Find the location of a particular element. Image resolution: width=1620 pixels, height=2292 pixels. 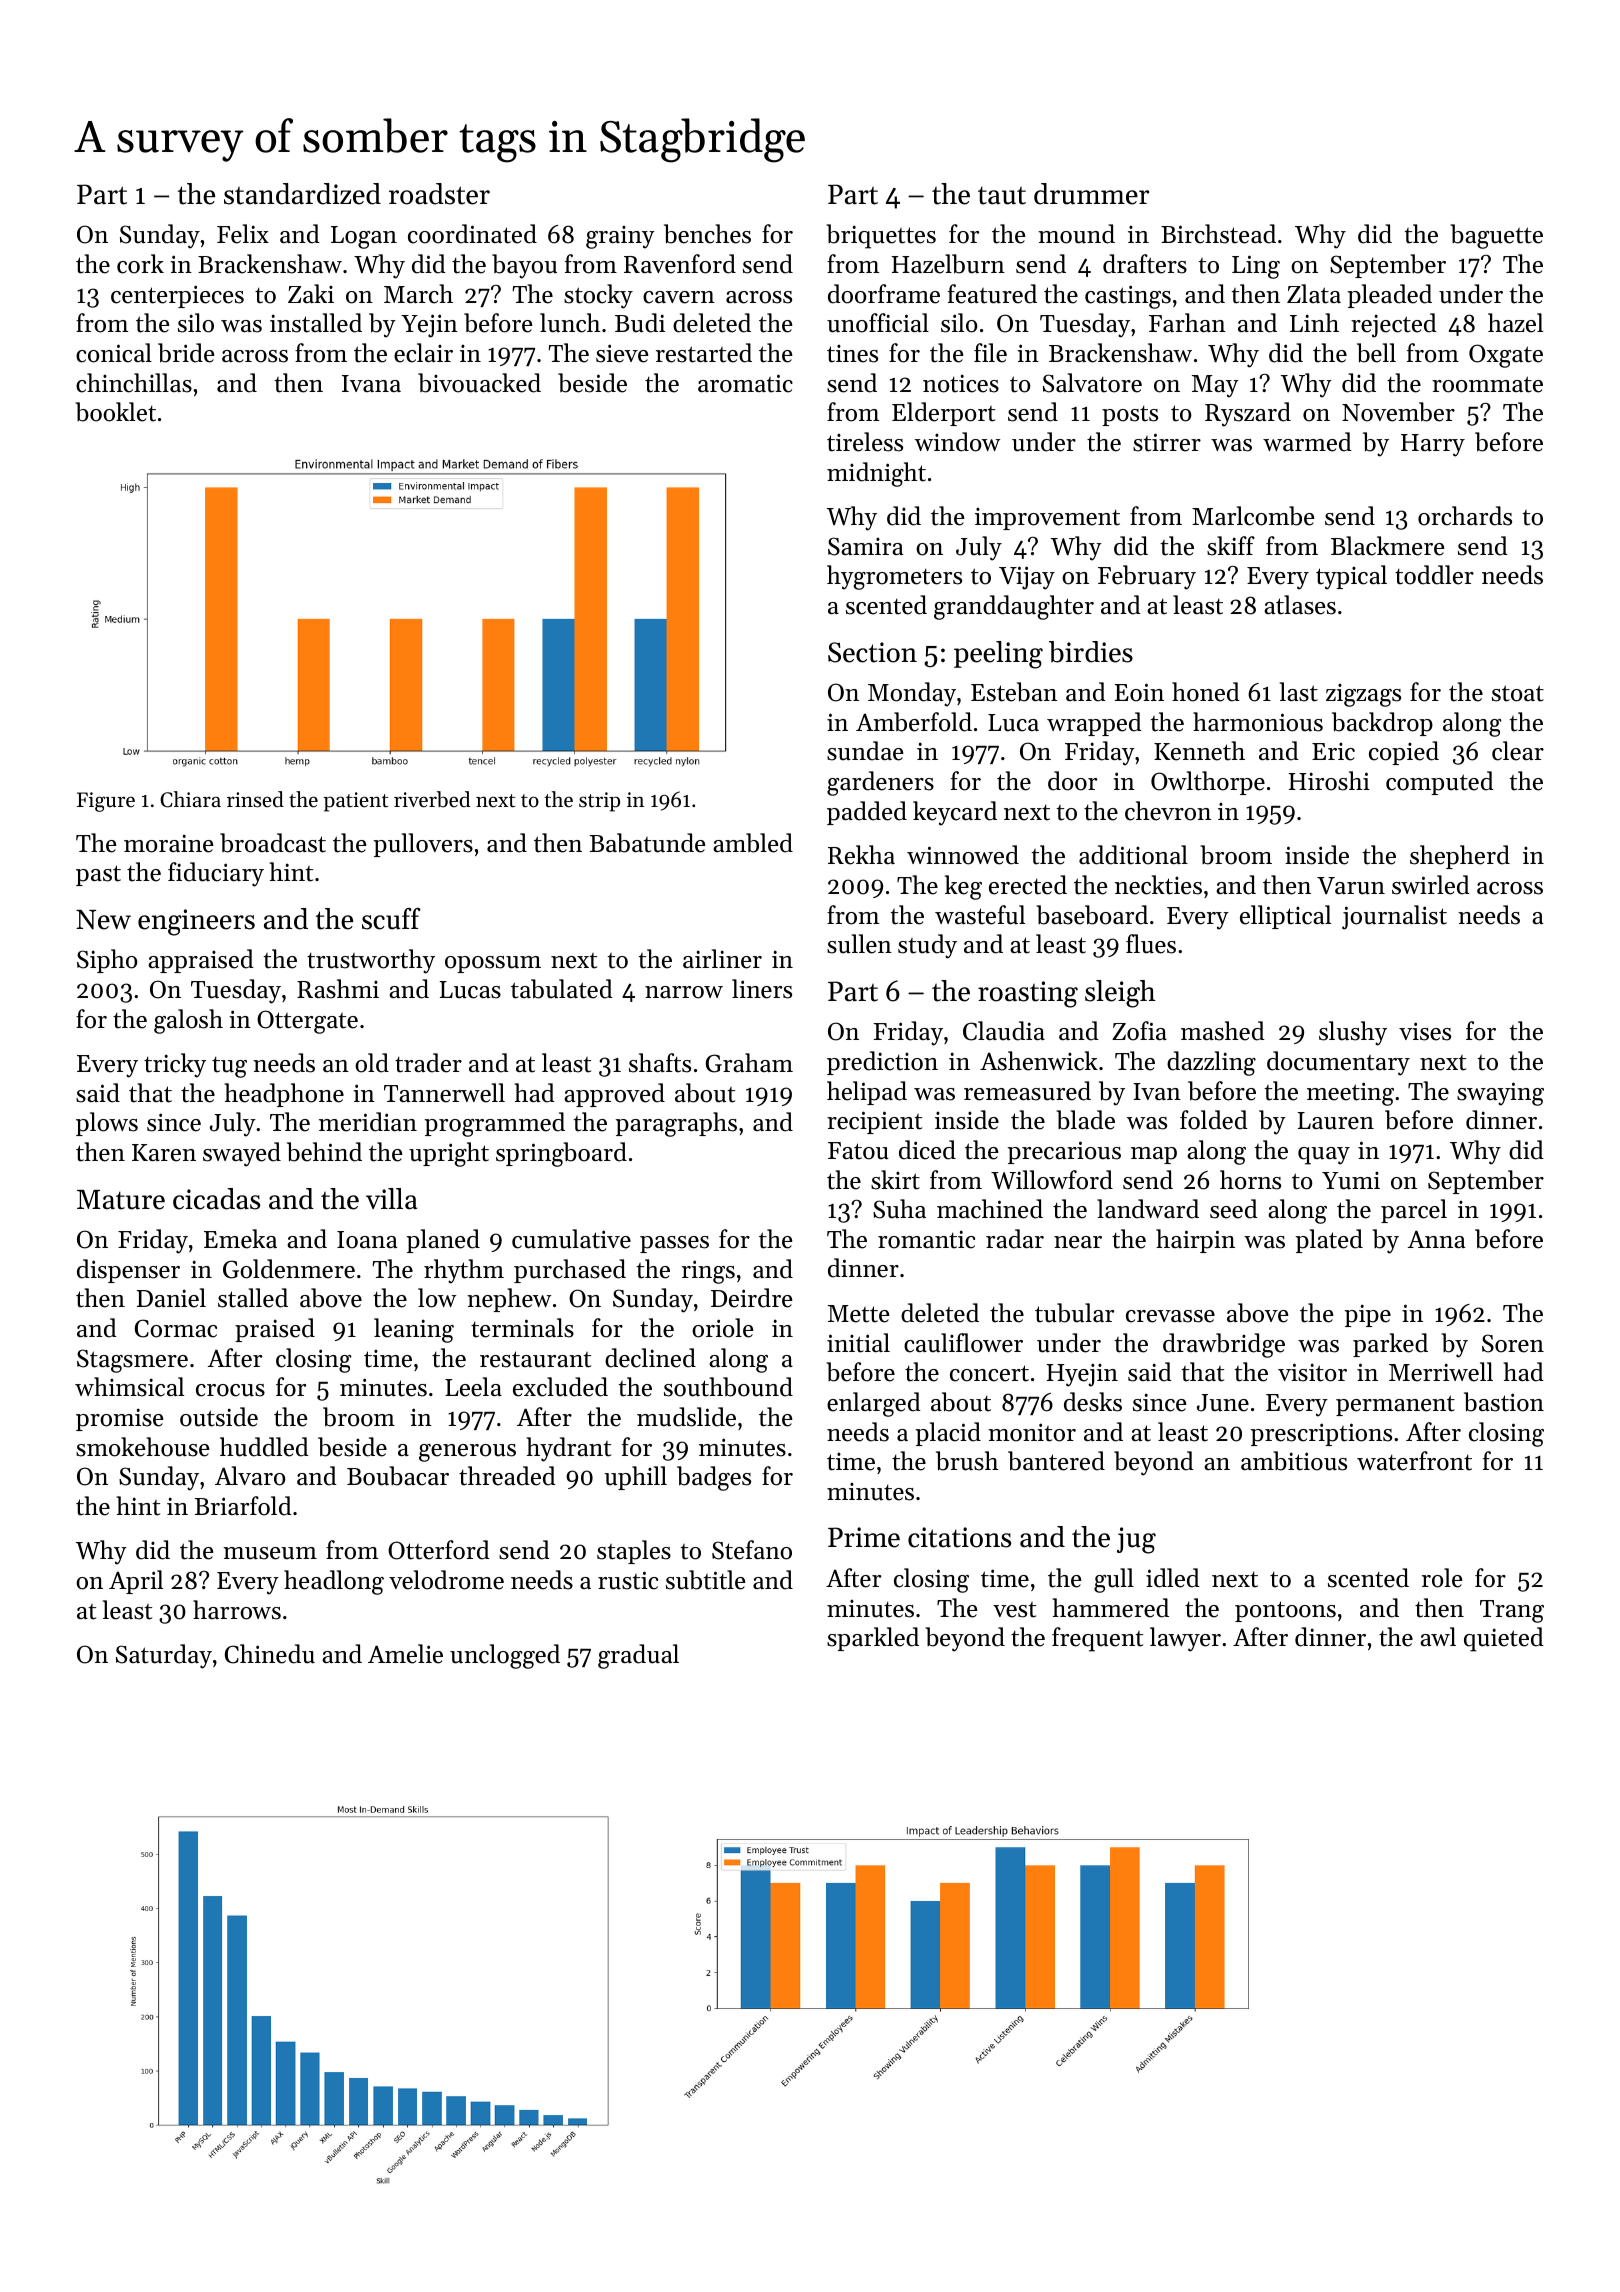

harrows is located at coordinates (237, 1610).
